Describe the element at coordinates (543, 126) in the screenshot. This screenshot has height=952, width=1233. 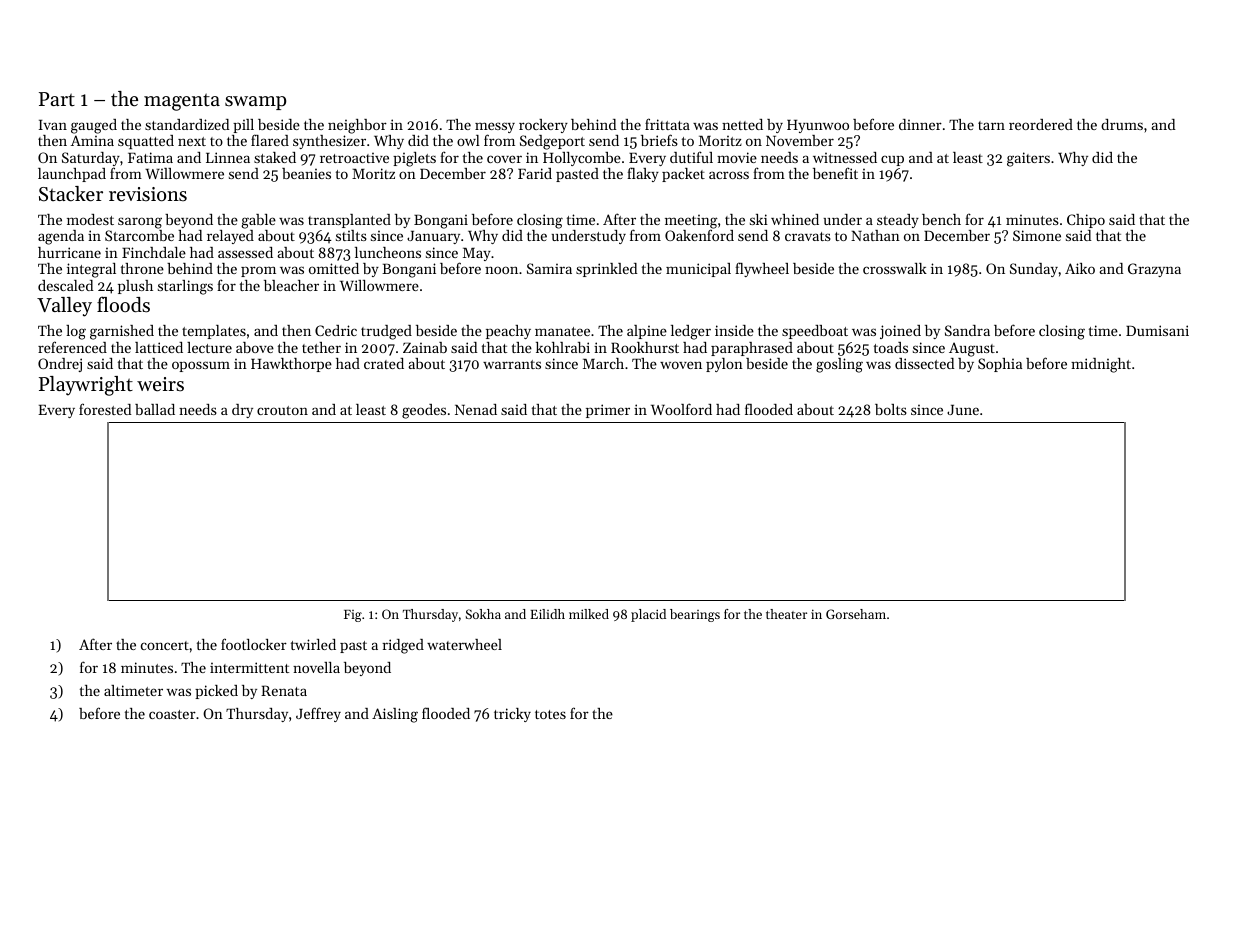
I see `rockery` at that location.
